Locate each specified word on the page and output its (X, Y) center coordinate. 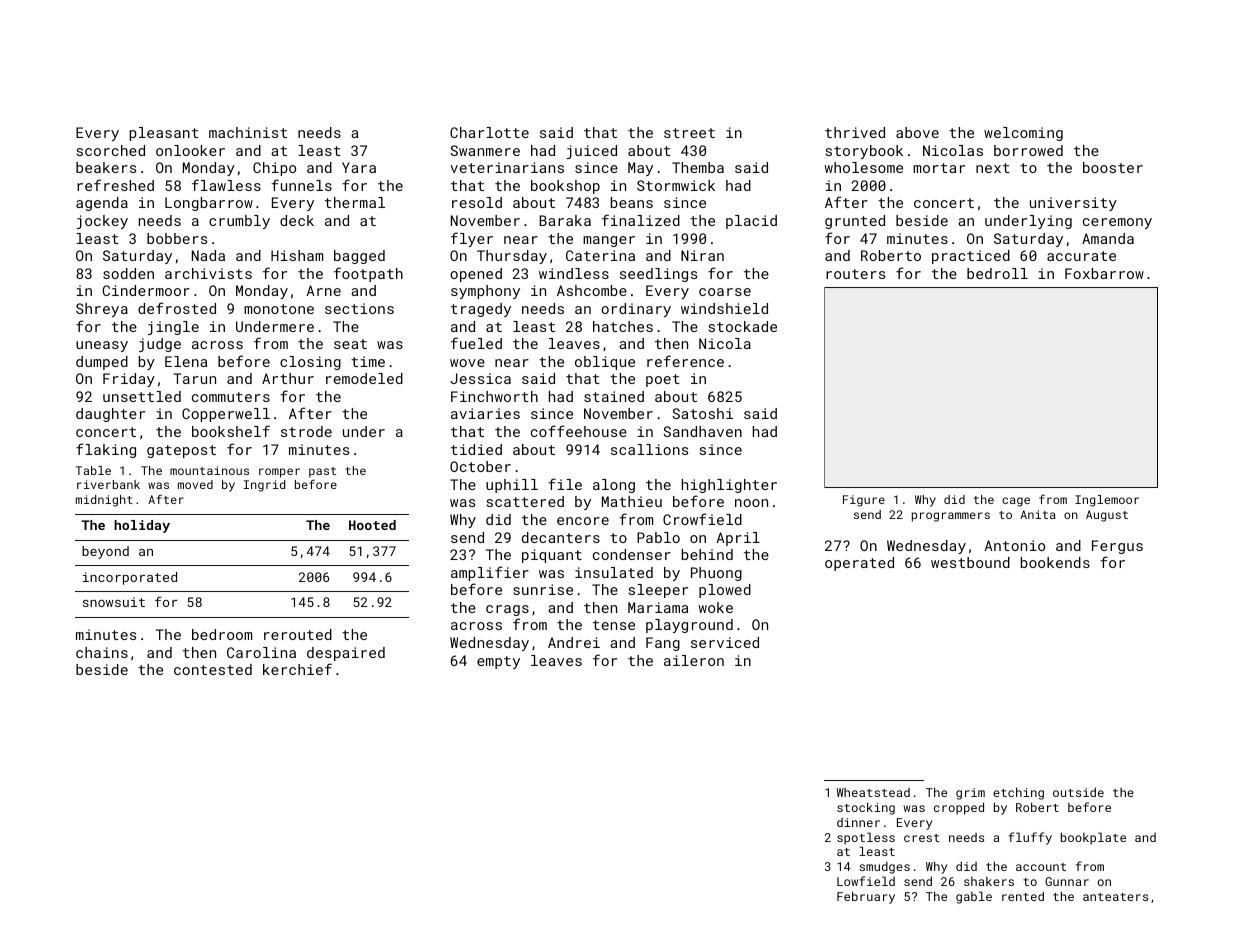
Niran (702, 255)
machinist (248, 132)
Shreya (102, 310)
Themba (698, 167)
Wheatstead (873, 792)
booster (1113, 167)
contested (213, 669)
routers (855, 274)
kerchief (297, 669)
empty (498, 662)
